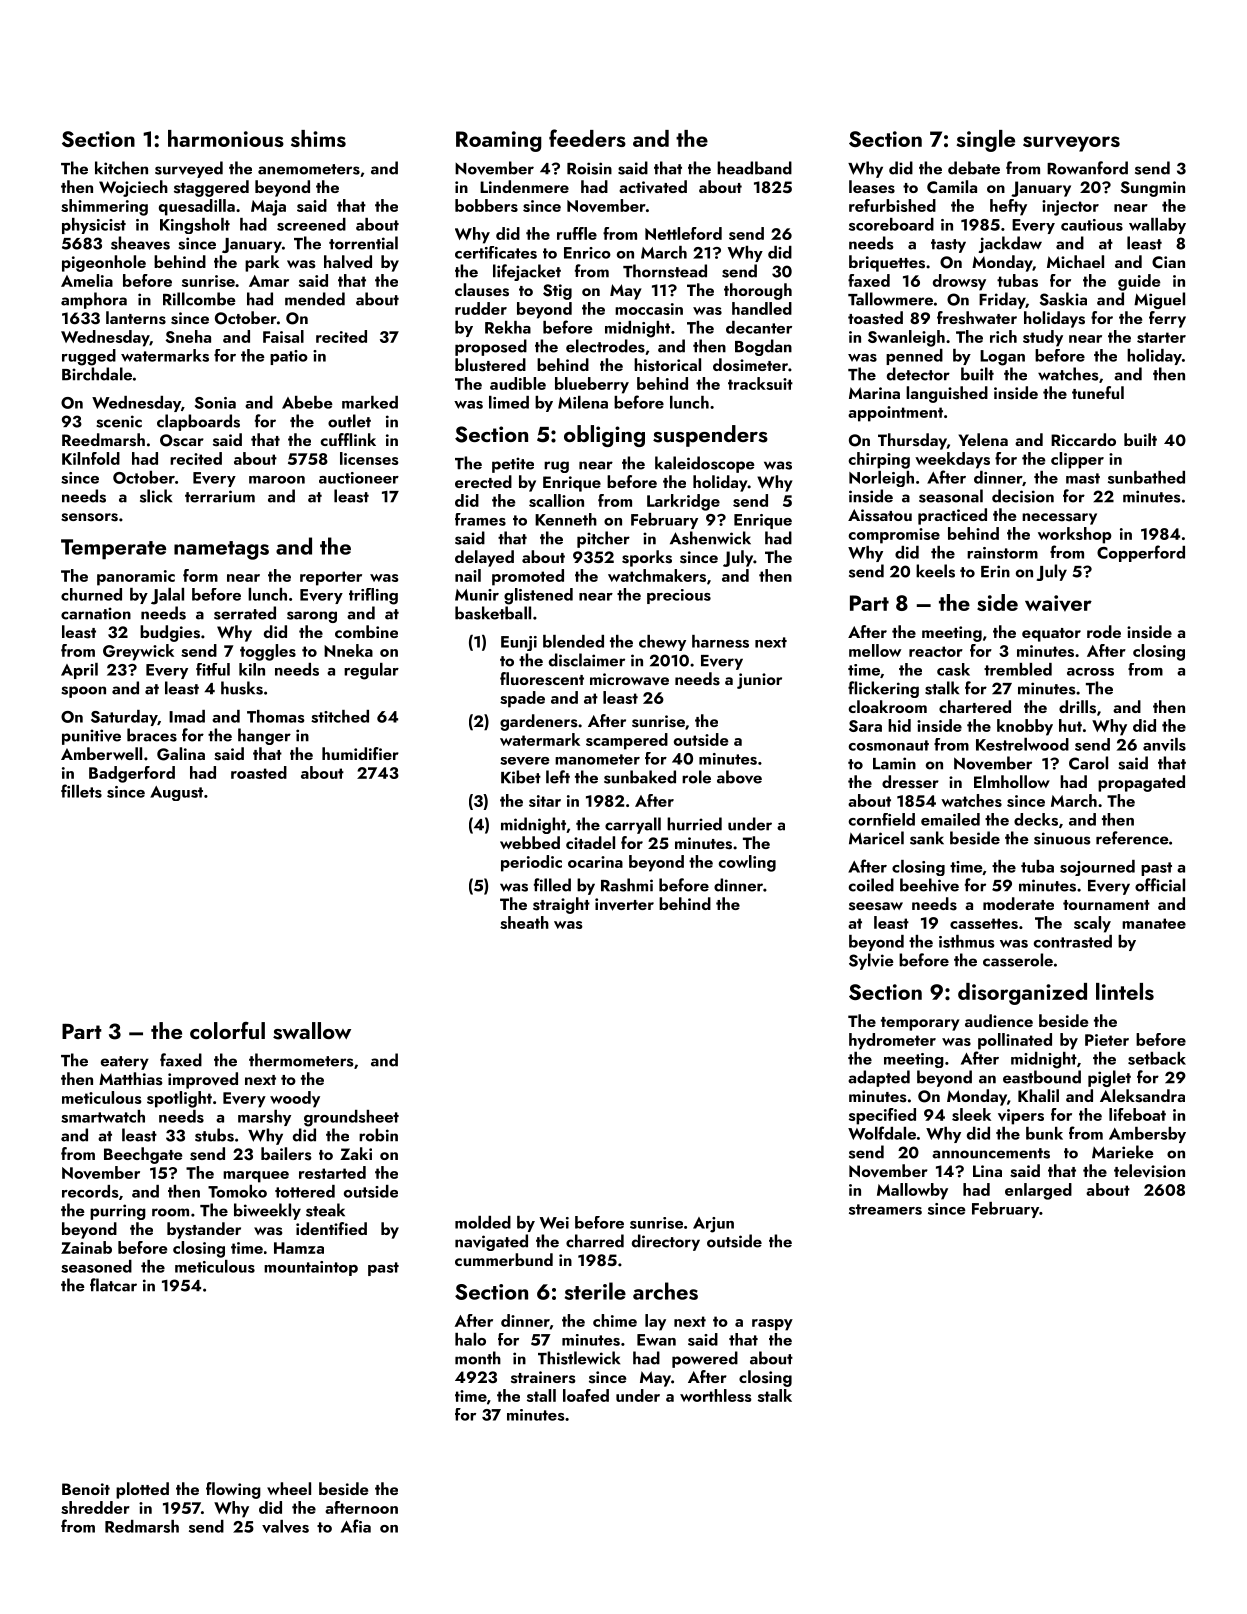 Image resolution: width=1247 pixels, height=1614 pixels. I want to click on Zainab, so click(86, 1247).
